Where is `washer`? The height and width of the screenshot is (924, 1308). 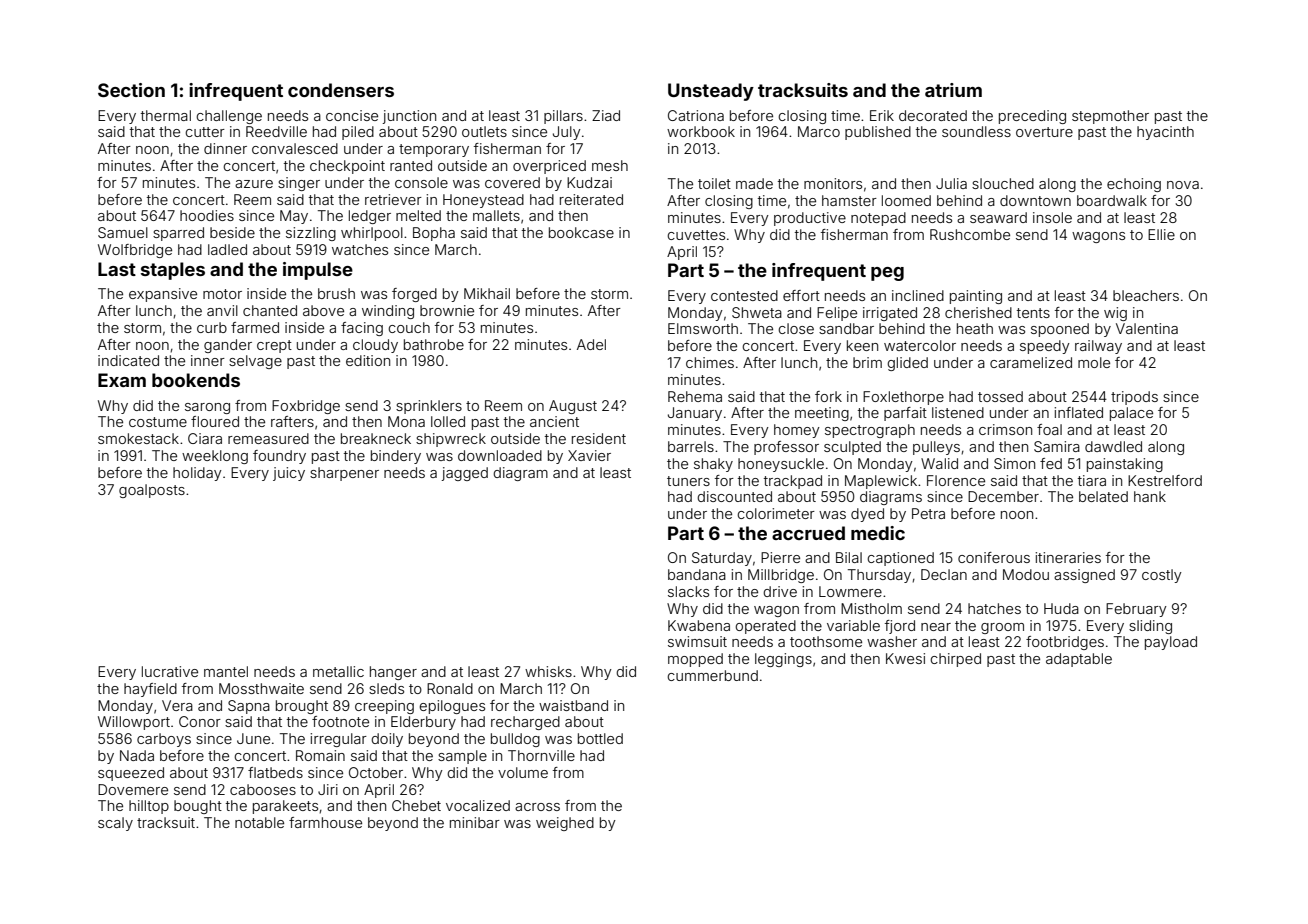 washer is located at coordinates (892, 641).
